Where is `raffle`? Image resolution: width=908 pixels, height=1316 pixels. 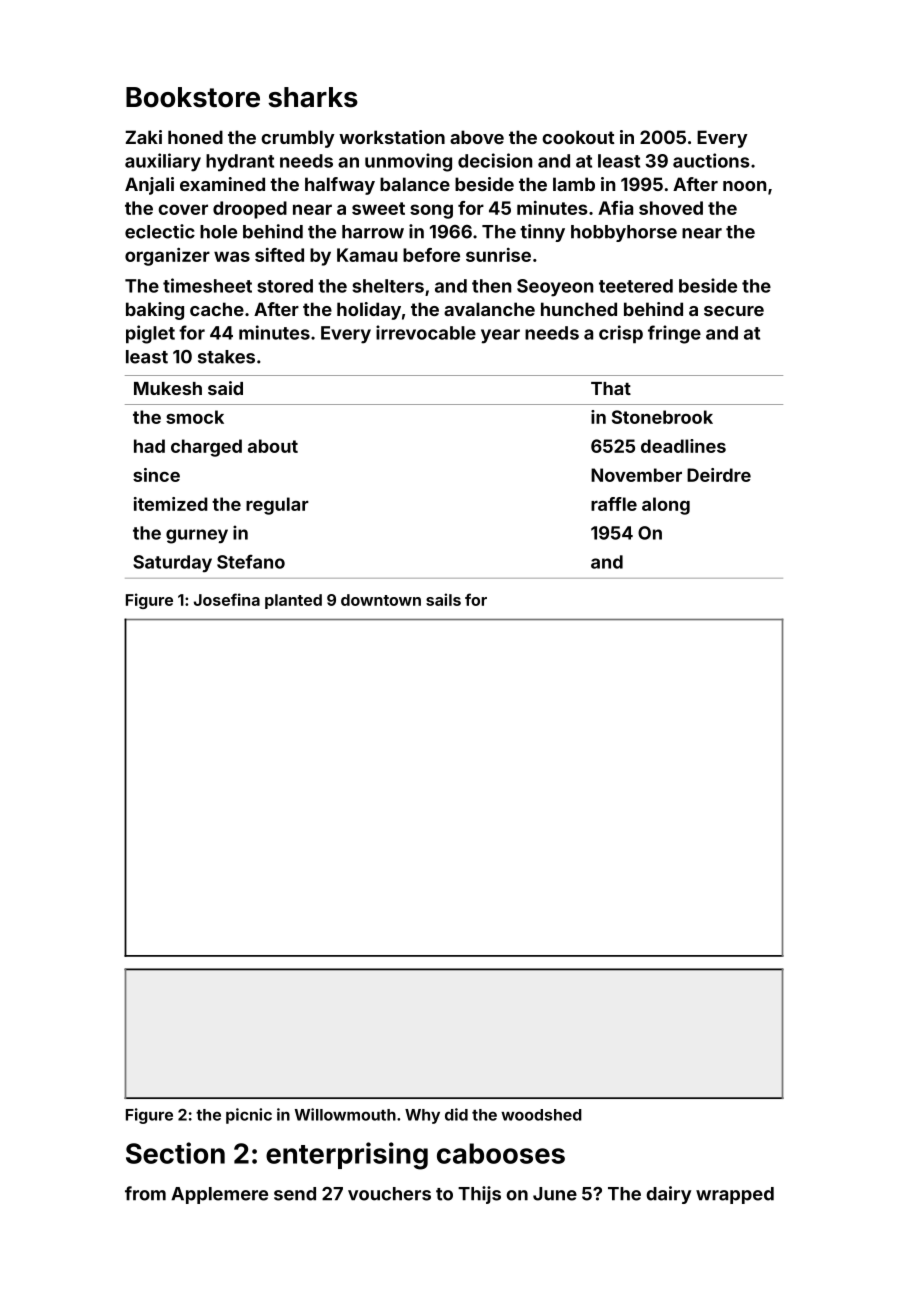
raffle is located at coordinates (614, 504).
